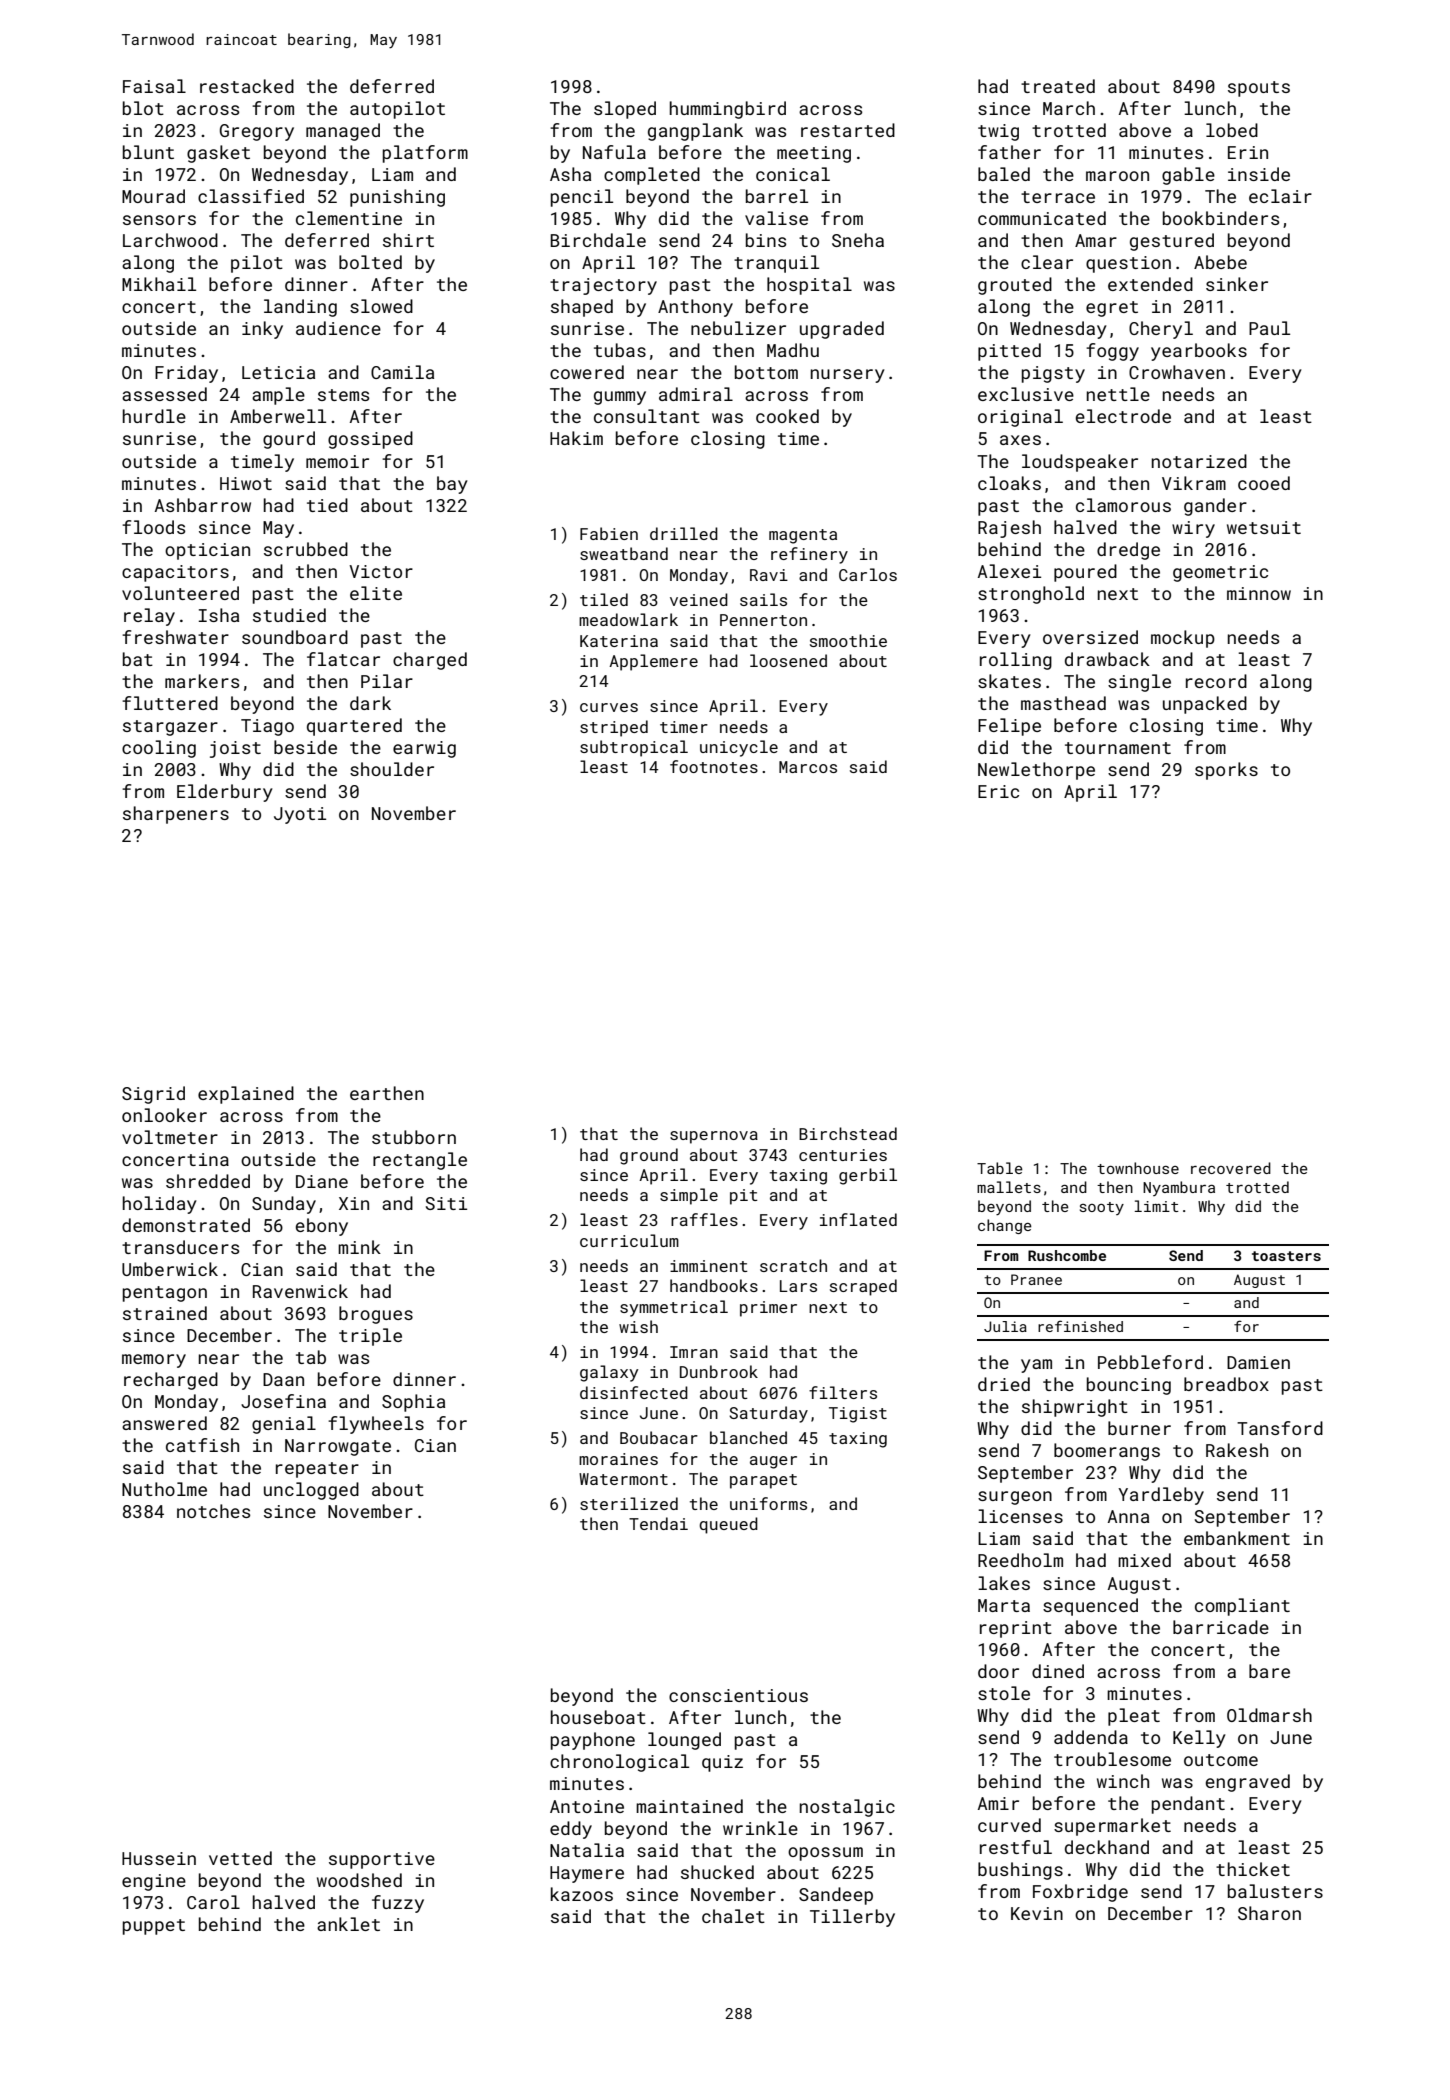  Describe the element at coordinates (863, 1287) in the document. I see `scraped` at that location.
